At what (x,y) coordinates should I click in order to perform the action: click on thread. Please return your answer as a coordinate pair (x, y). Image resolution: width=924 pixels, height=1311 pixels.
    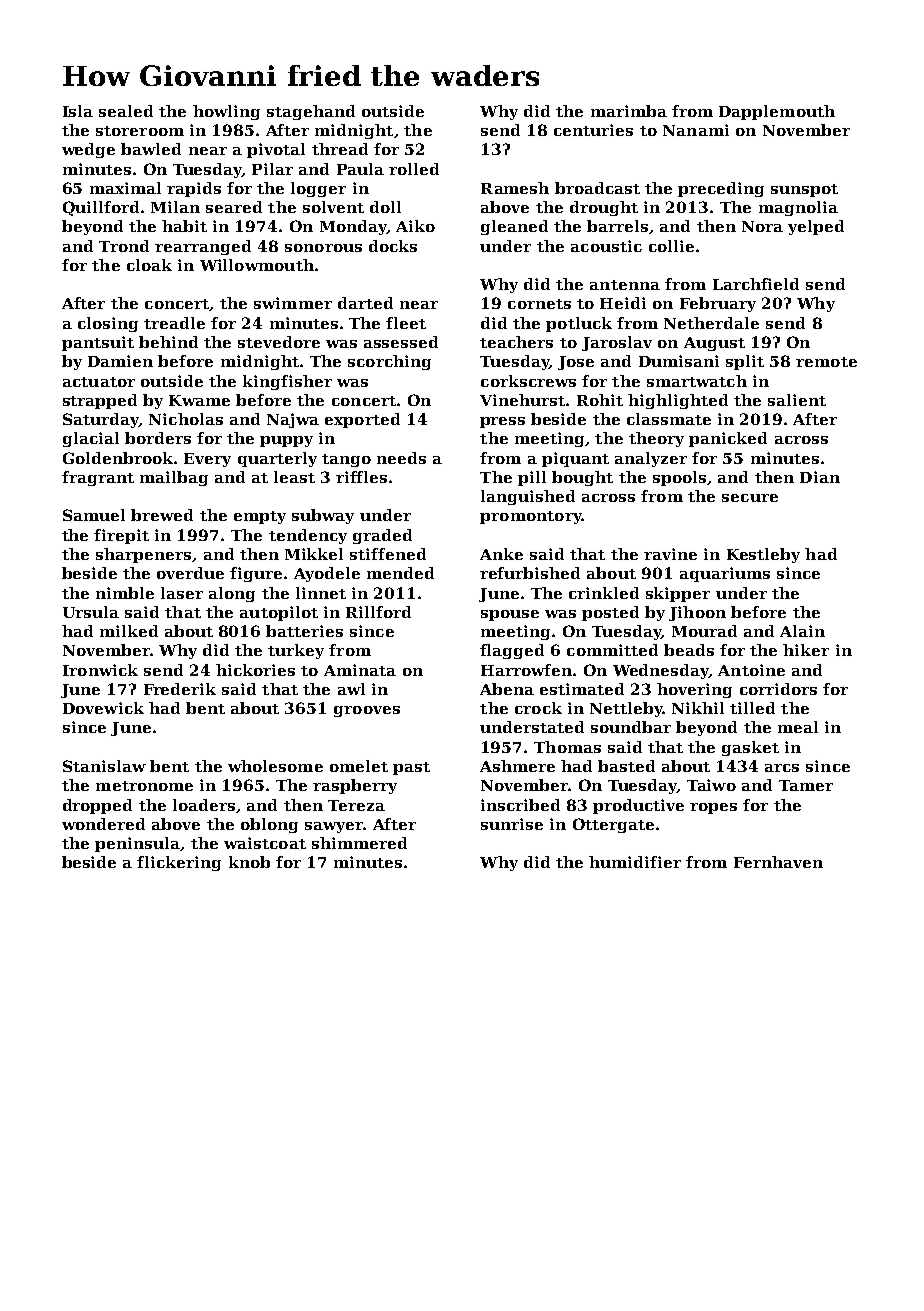
    Looking at the image, I should click on (340, 149).
